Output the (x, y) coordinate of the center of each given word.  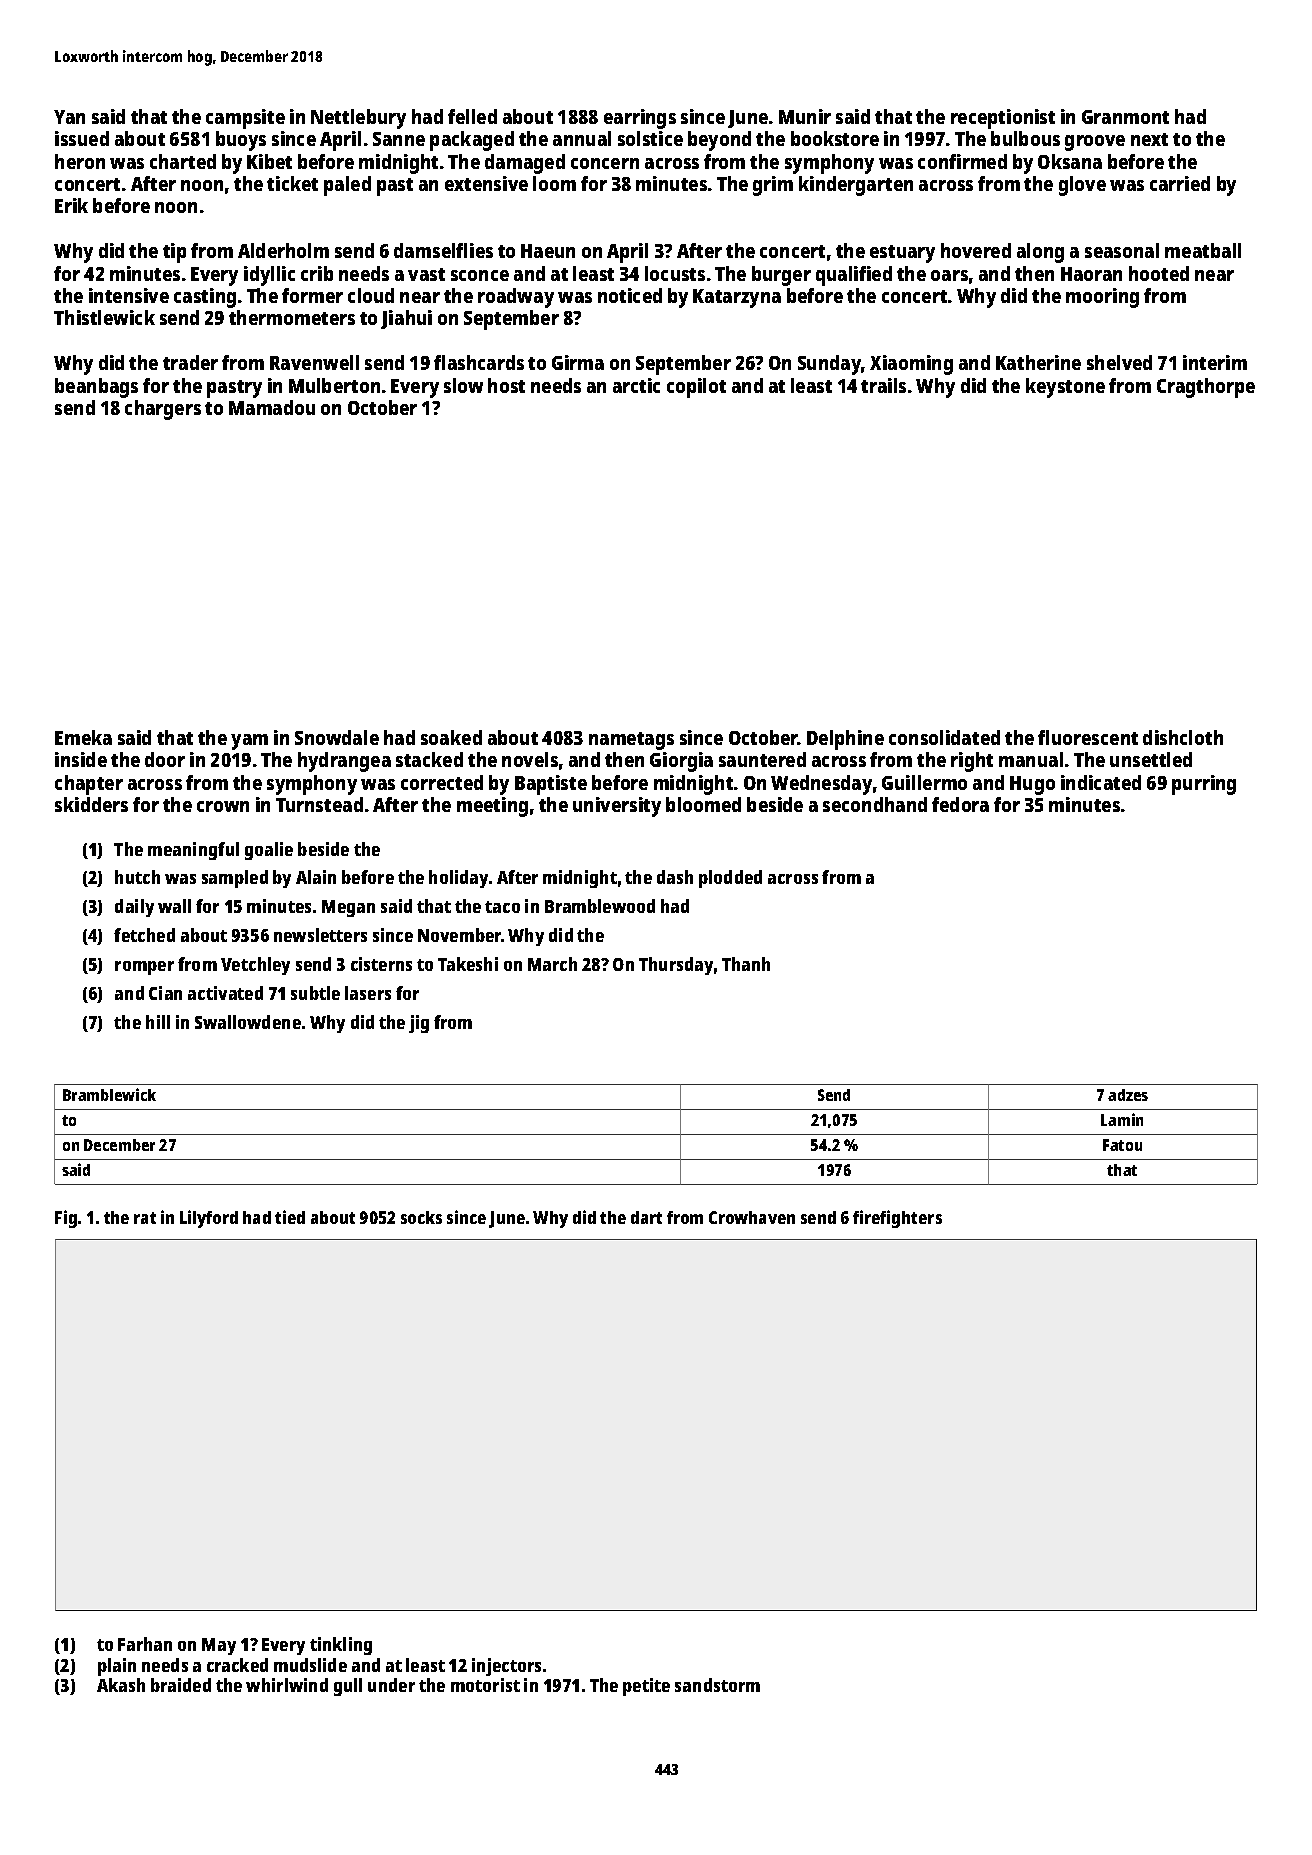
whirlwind (287, 1685)
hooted (1159, 273)
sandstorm (717, 1685)
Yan (69, 117)
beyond (719, 141)
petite (646, 1687)
